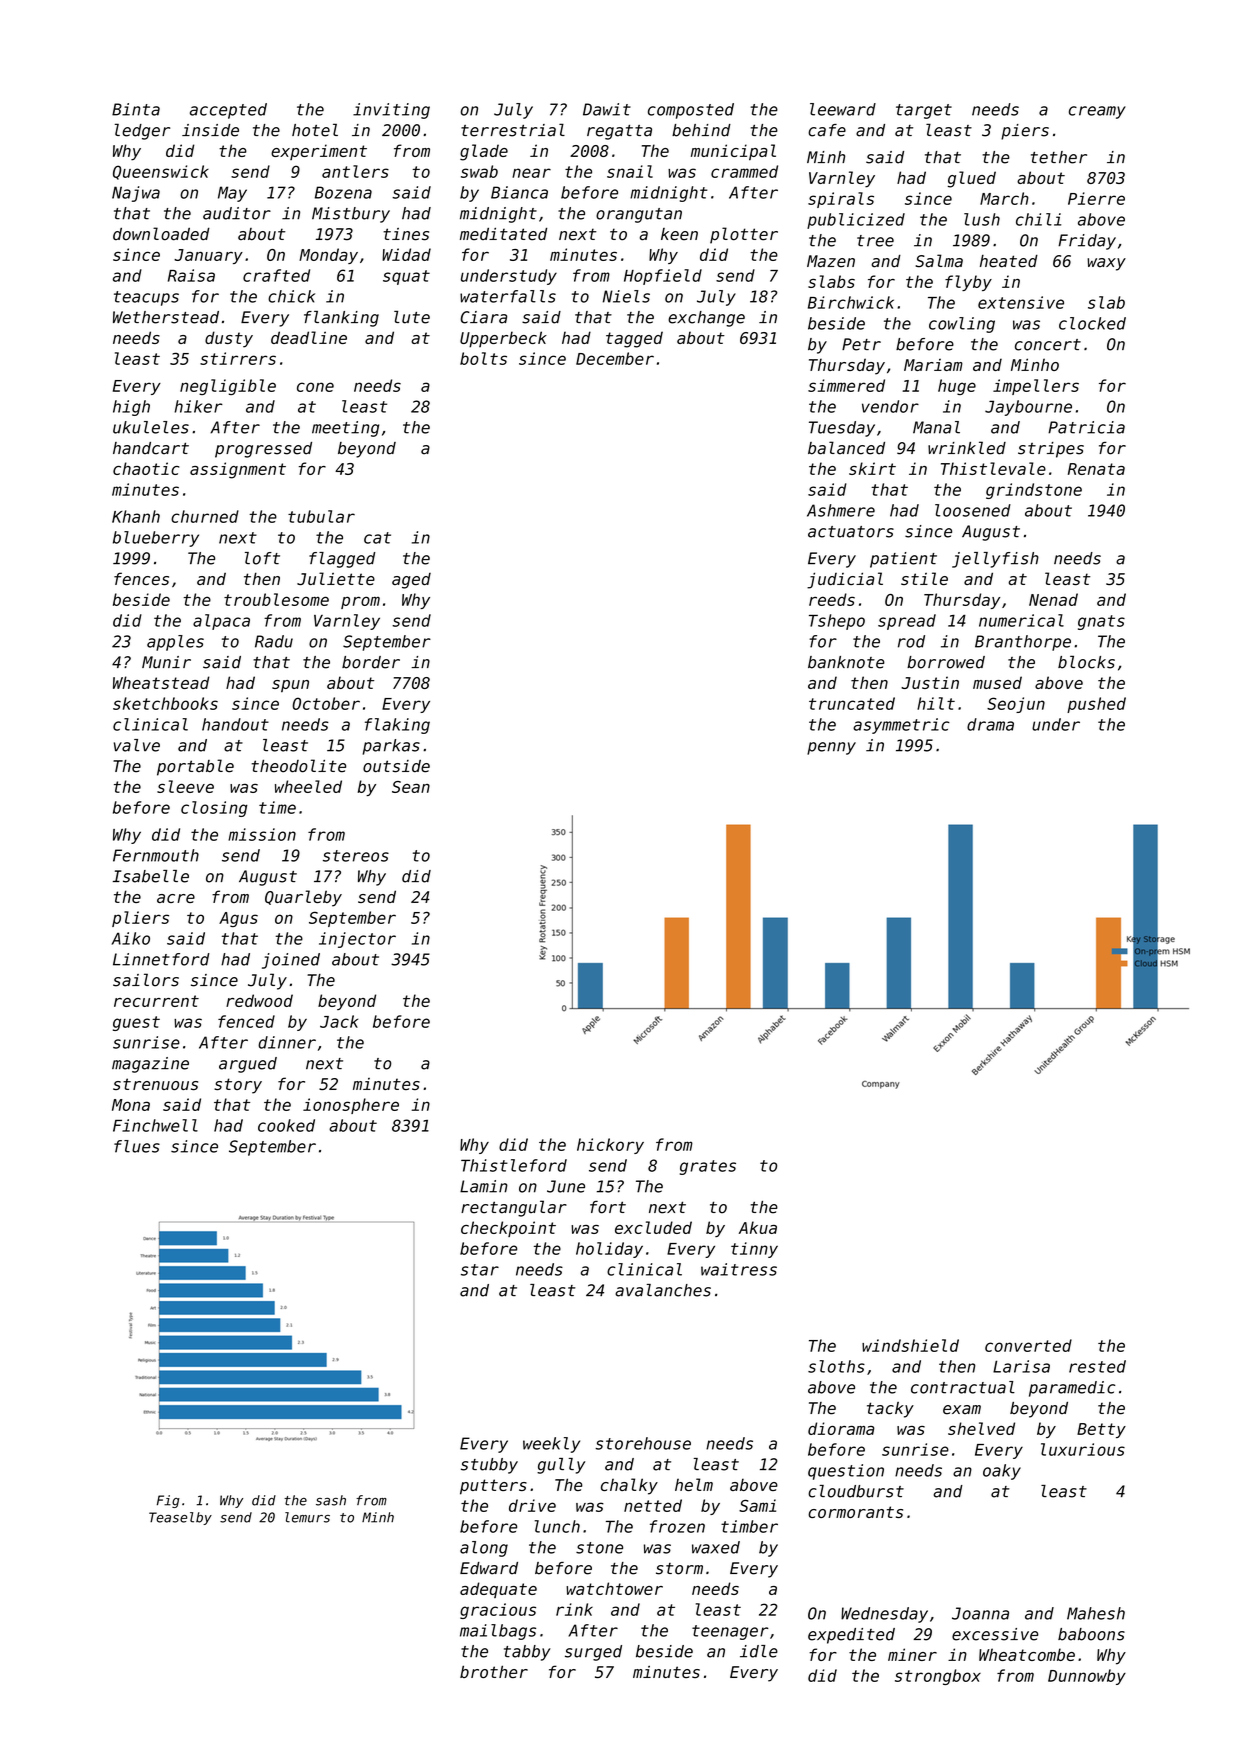 The height and width of the screenshot is (1750, 1238). Describe the element at coordinates (1096, 705) in the screenshot. I see `pushed` at that location.
